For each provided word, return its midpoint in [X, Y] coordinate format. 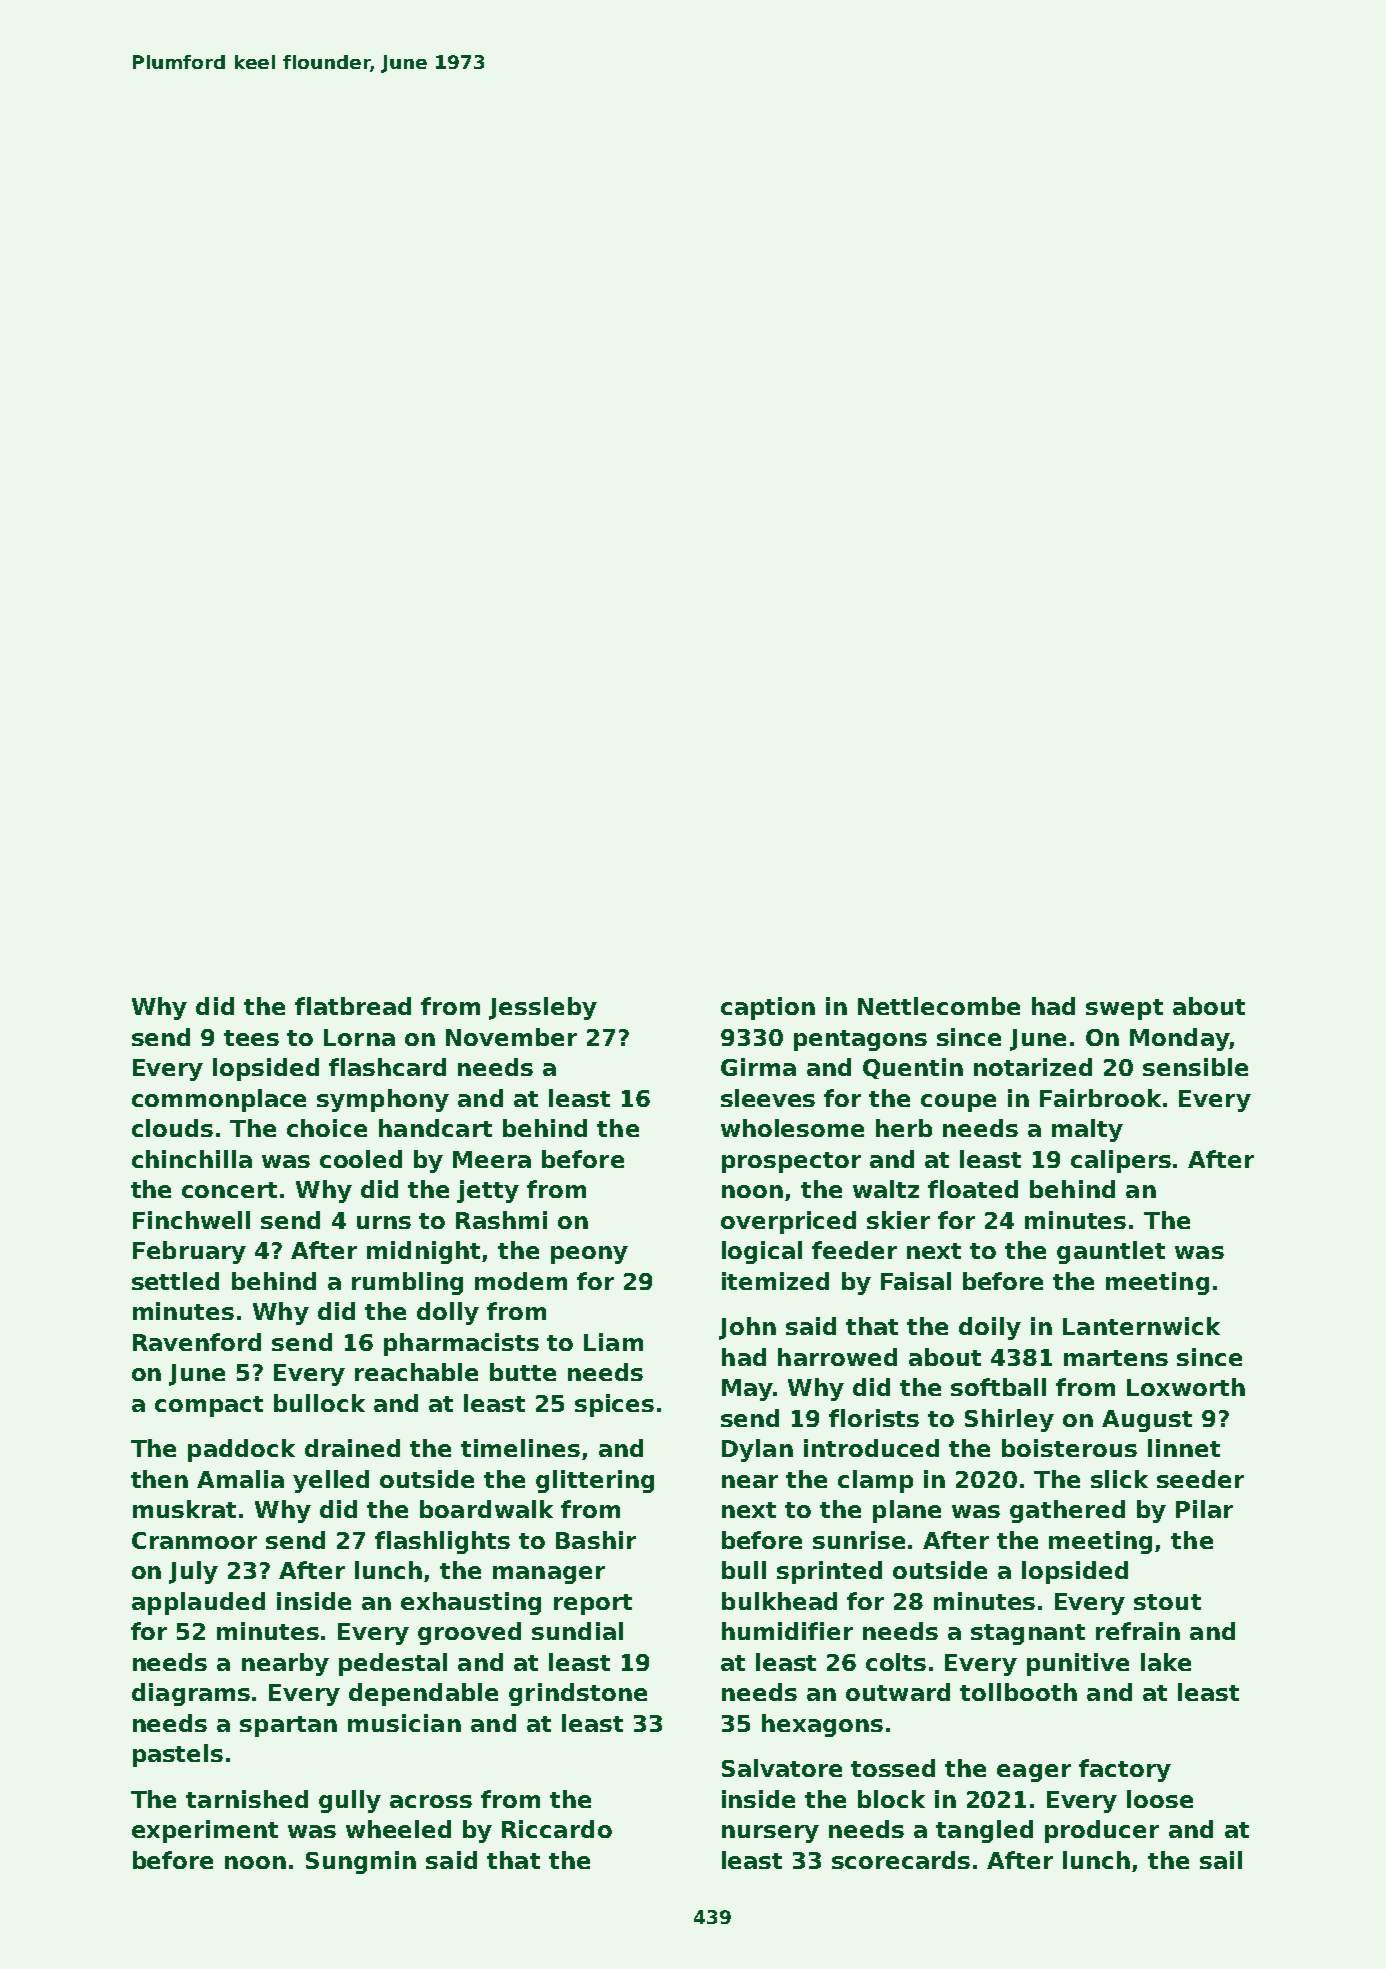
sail [1221, 1860]
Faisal [916, 1281]
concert [229, 1190]
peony [589, 1255]
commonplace [219, 1100]
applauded [198, 1603]
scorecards [901, 1860]
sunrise [859, 1540]
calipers [1121, 1161]
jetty [488, 1191]
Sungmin [361, 1862]
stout [1167, 1602]
